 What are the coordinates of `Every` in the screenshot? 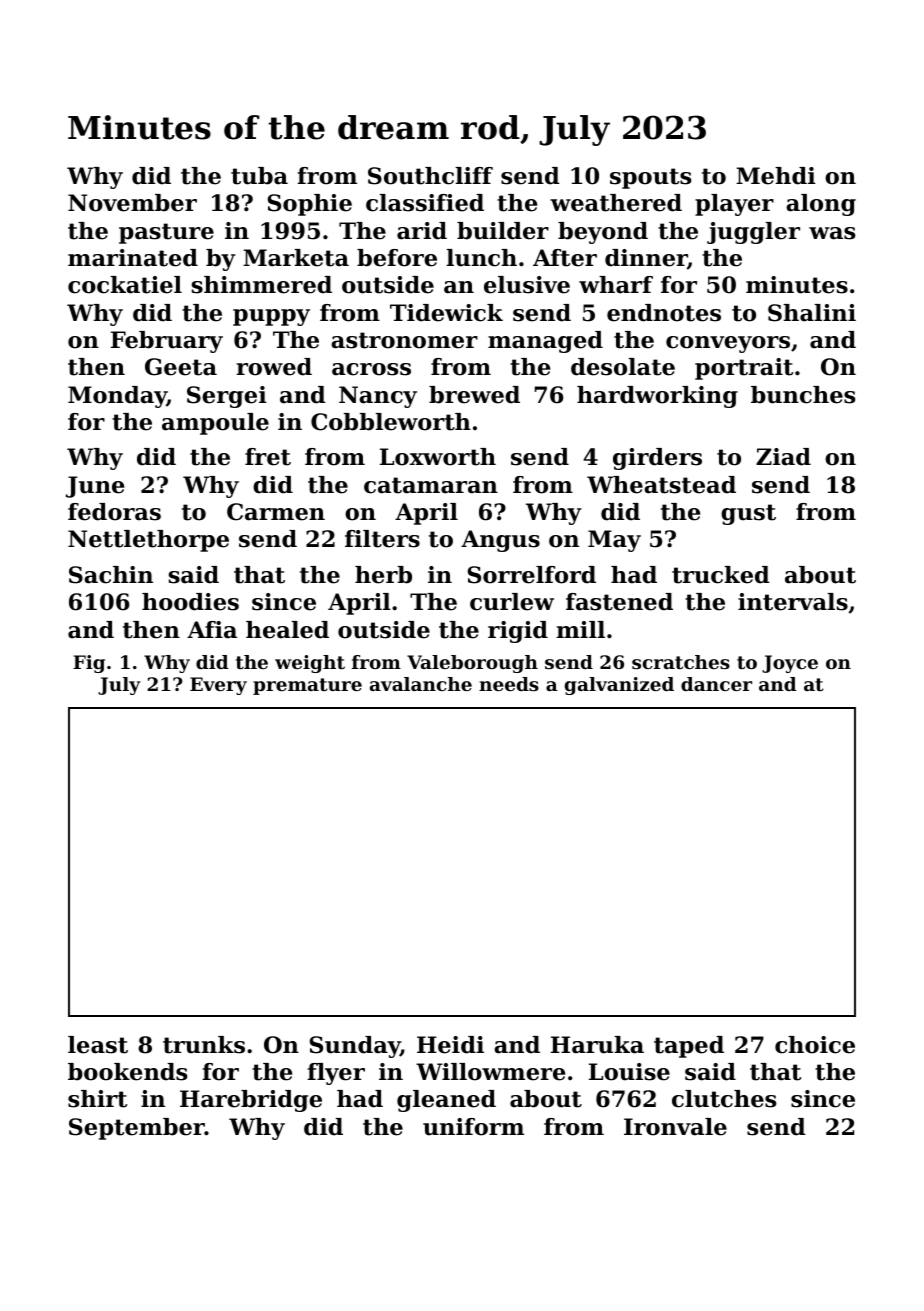 It's located at (218, 686).
